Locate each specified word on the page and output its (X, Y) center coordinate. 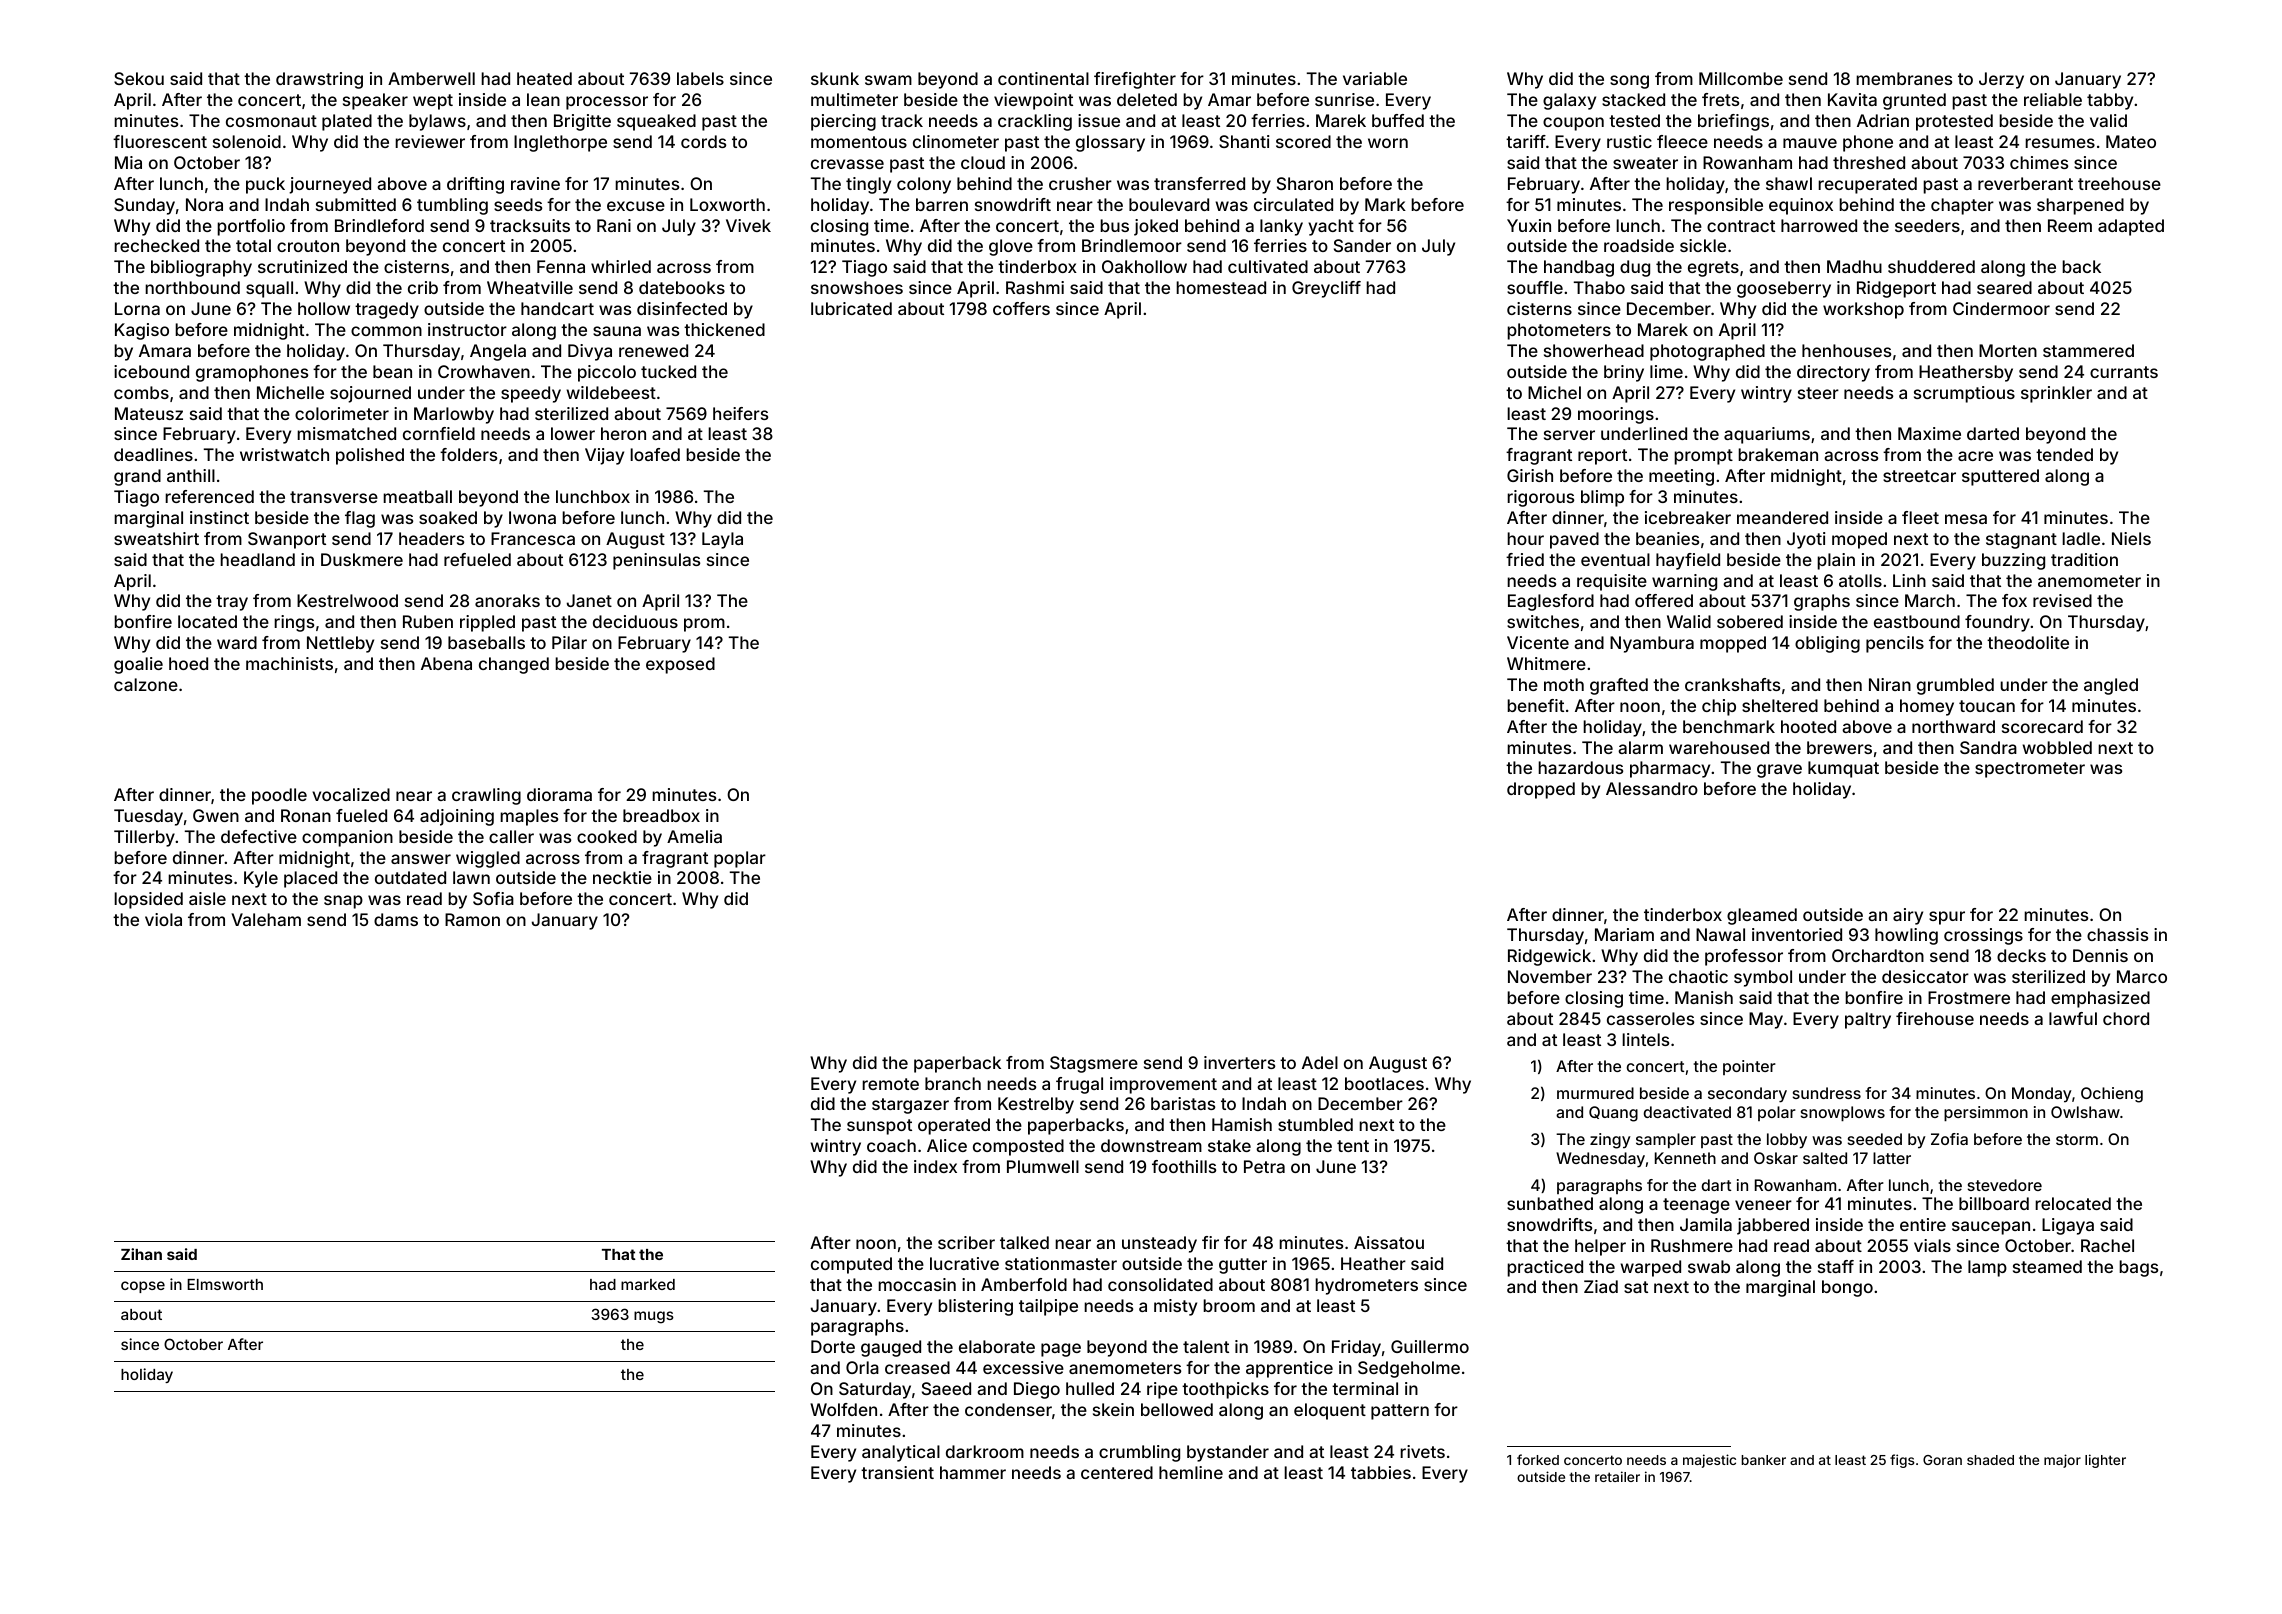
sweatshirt (156, 538)
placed (310, 879)
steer (1818, 393)
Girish (1530, 475)
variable (1375, 78)
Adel (1320, 1062)
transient (897, 1472)
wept (433, 102)
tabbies (1381, 1472)
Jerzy (2001, 80)
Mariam (1624, 934)
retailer (1617, 1476)
